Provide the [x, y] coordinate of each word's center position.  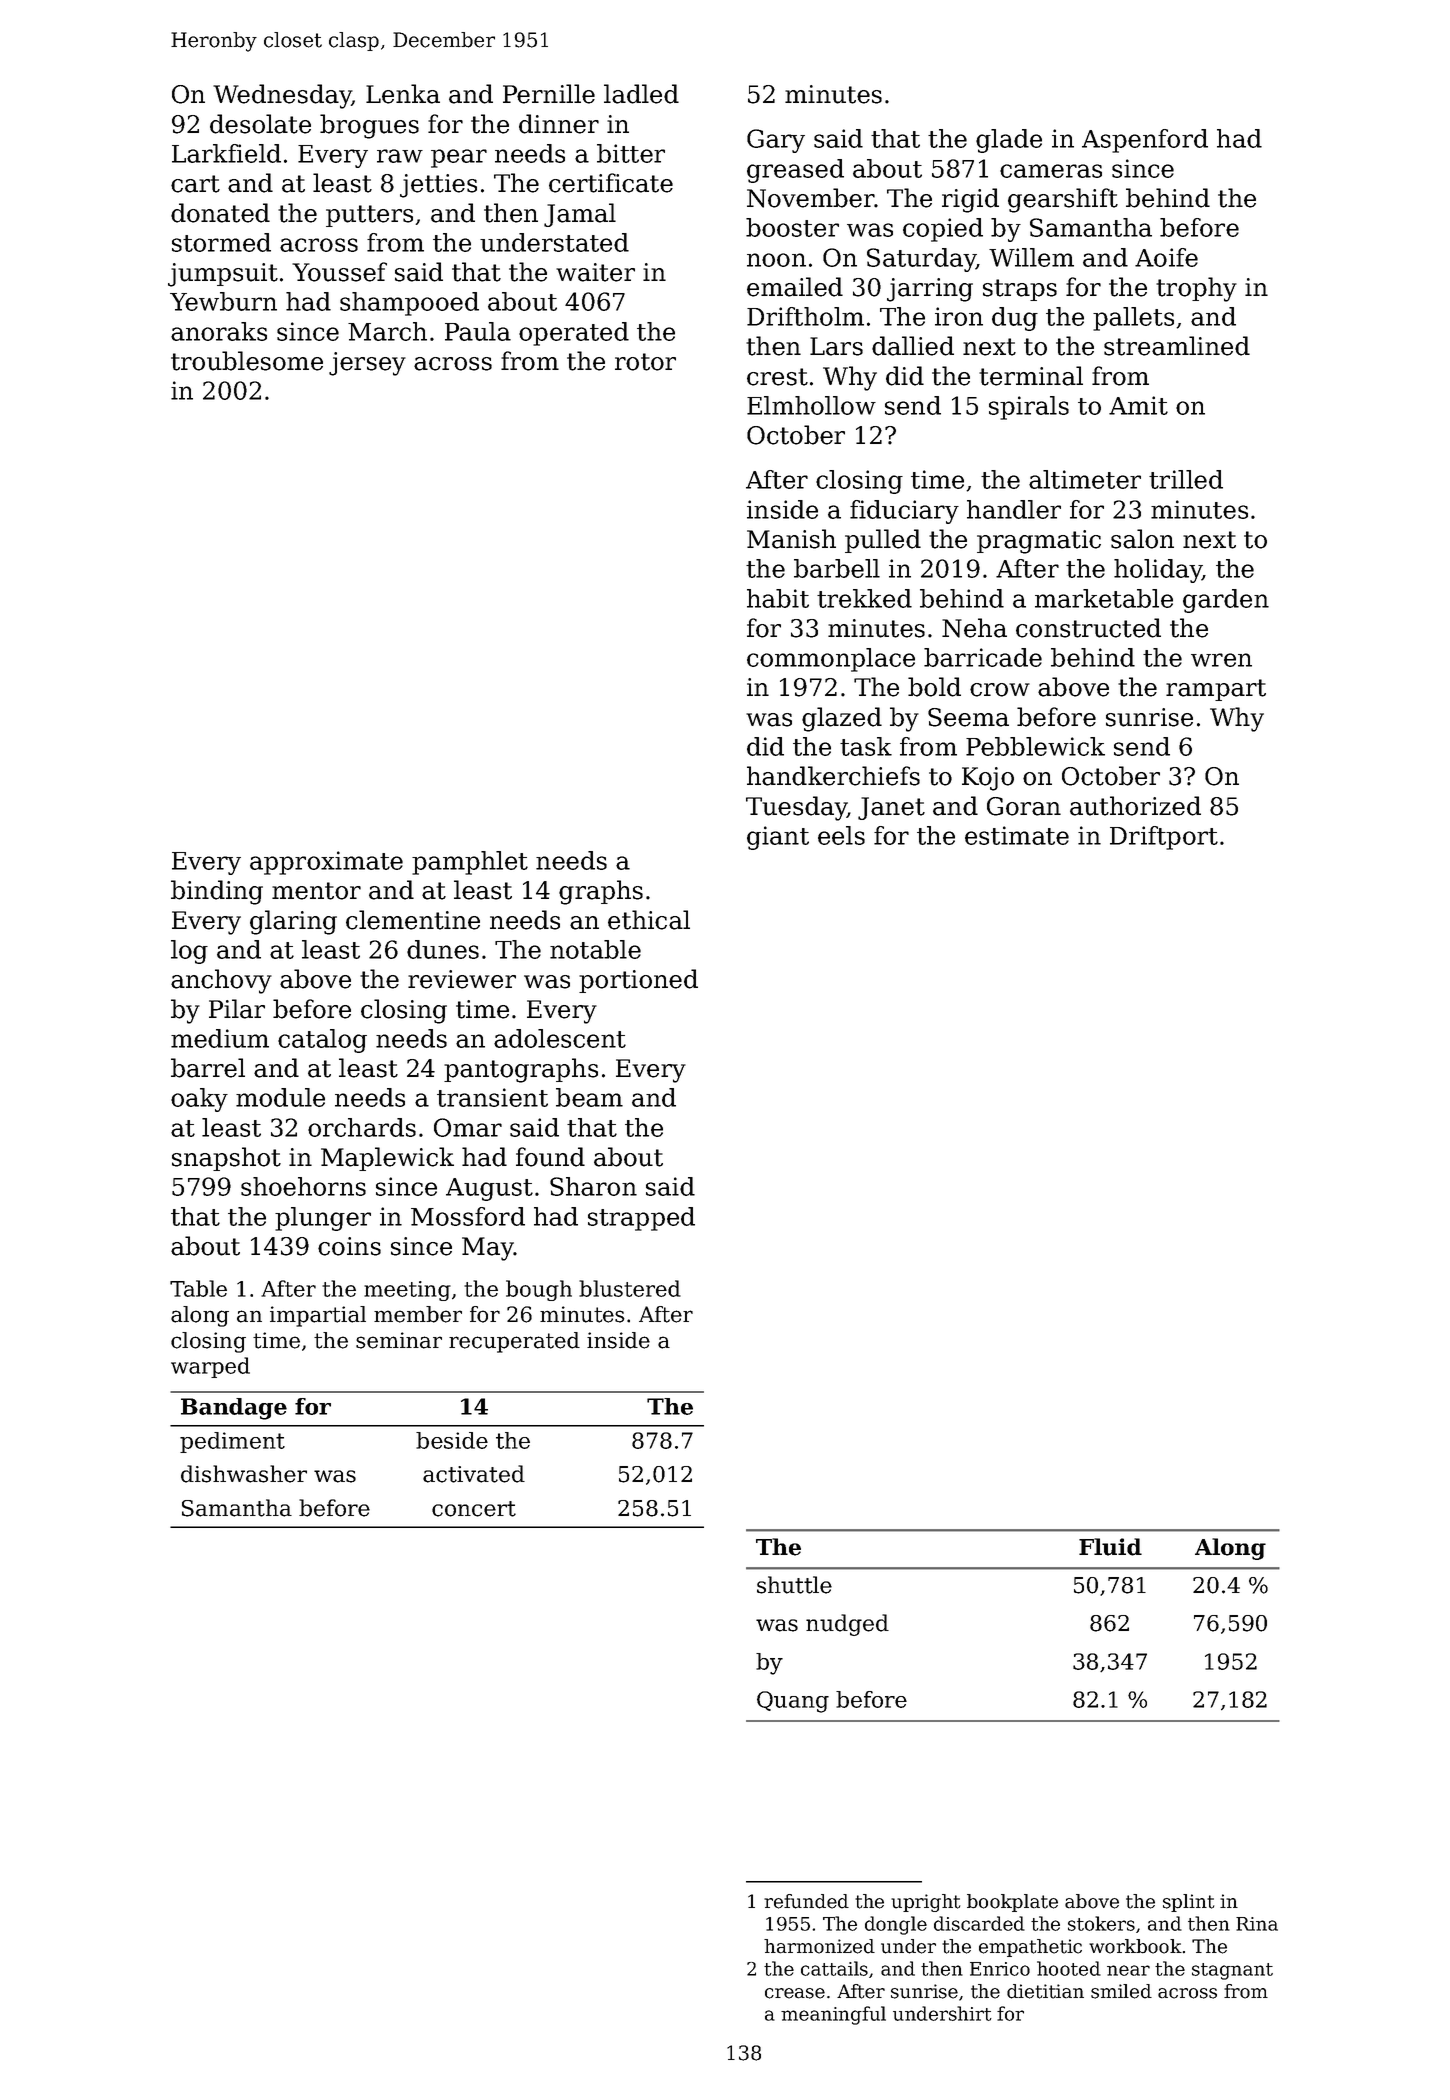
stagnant [1232, 1971]
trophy [1196, 289]
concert [474, 1509]
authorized [1135, 806]
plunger [323, 1219]
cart [195, 184]
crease [795, 1993]
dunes [443, 949]
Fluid [1110, 1547]
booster [792, 227]
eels [841, 835]
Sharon [593, 1186]
